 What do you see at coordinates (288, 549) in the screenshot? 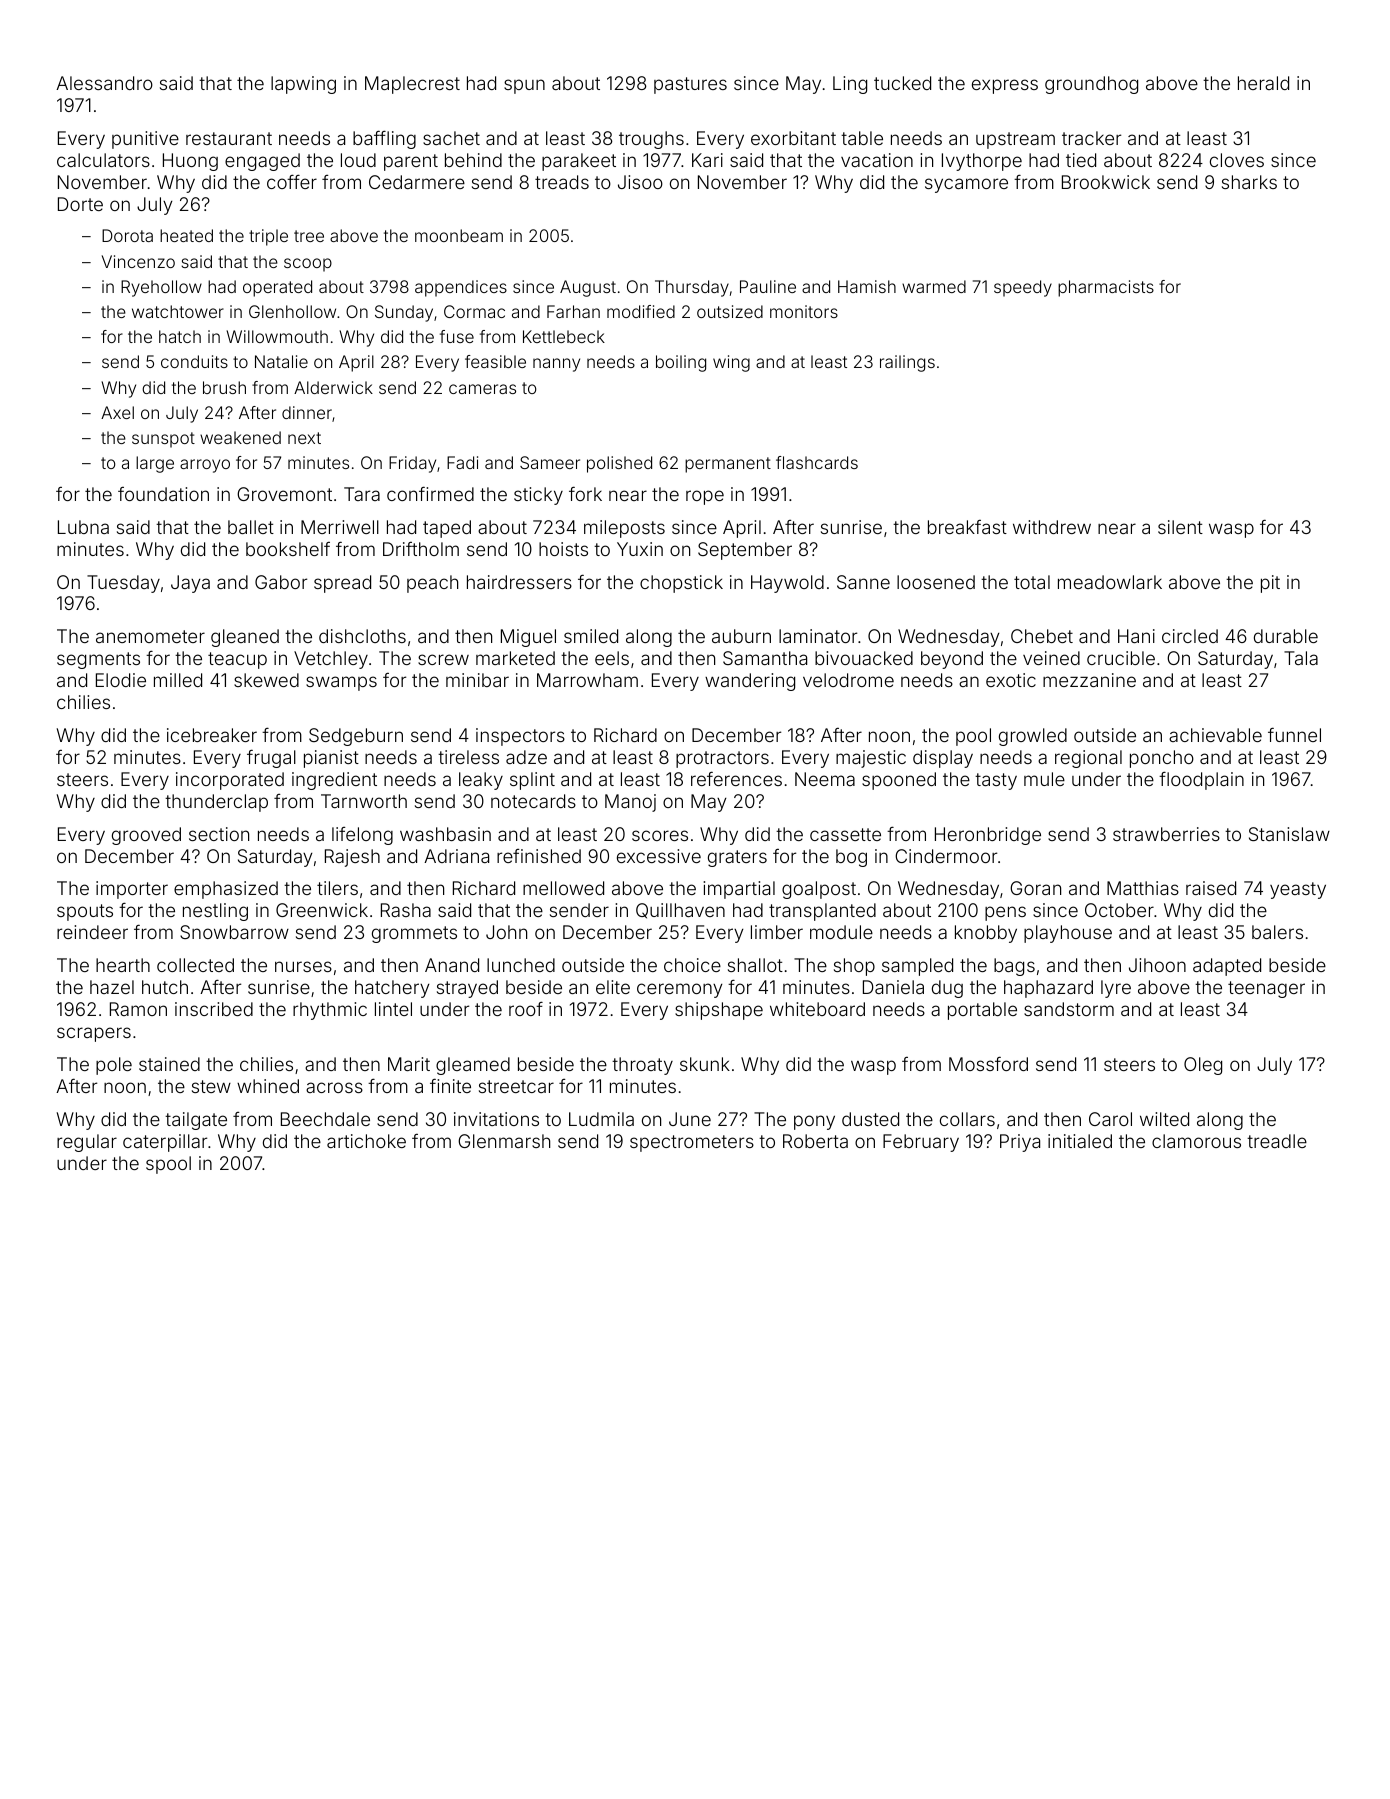
I see `bookshelf` at bounding box center [288, 549].
